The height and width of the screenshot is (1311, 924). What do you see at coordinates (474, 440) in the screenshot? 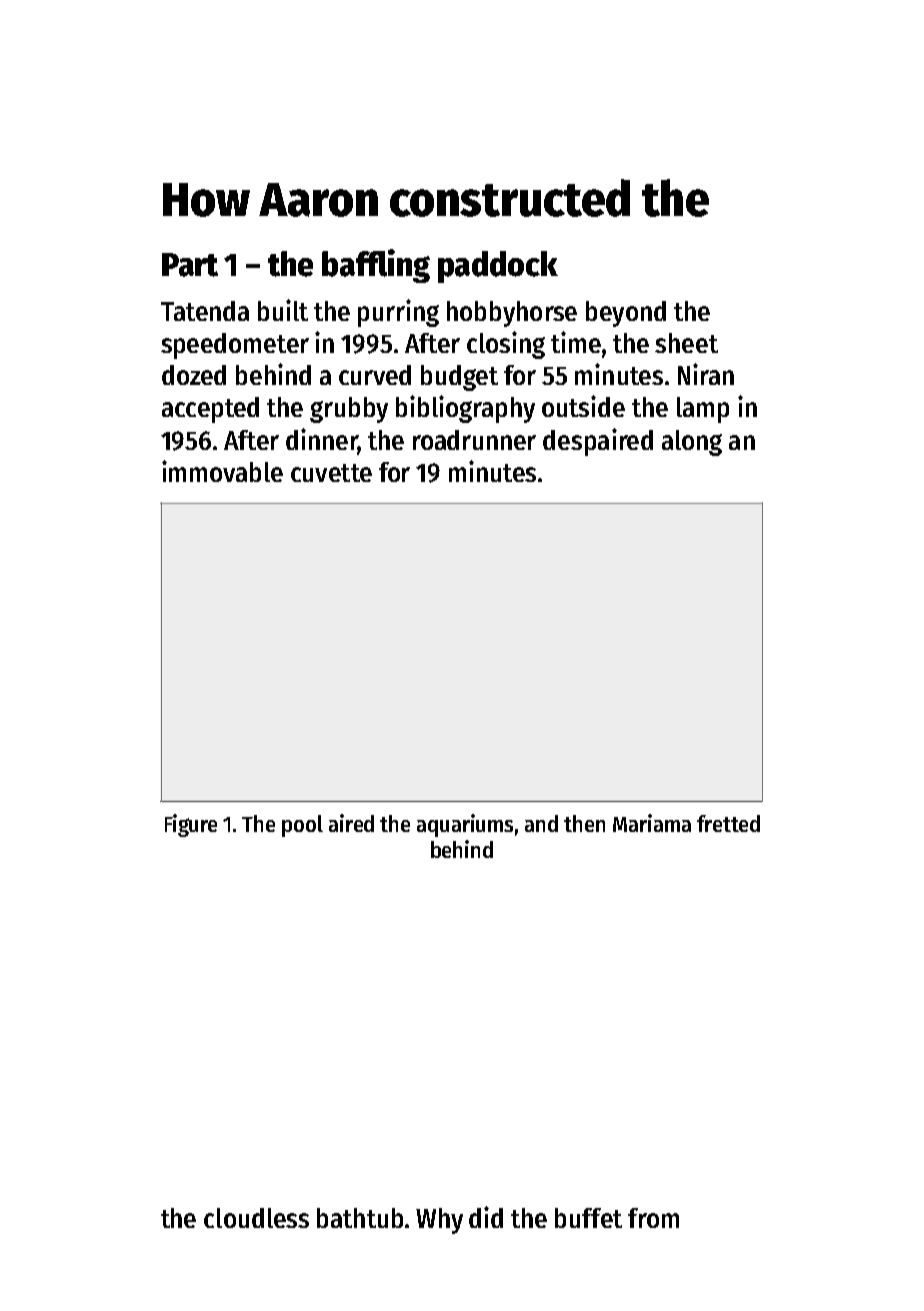
I see `roadrunner` at bounding box center [474, 440].
